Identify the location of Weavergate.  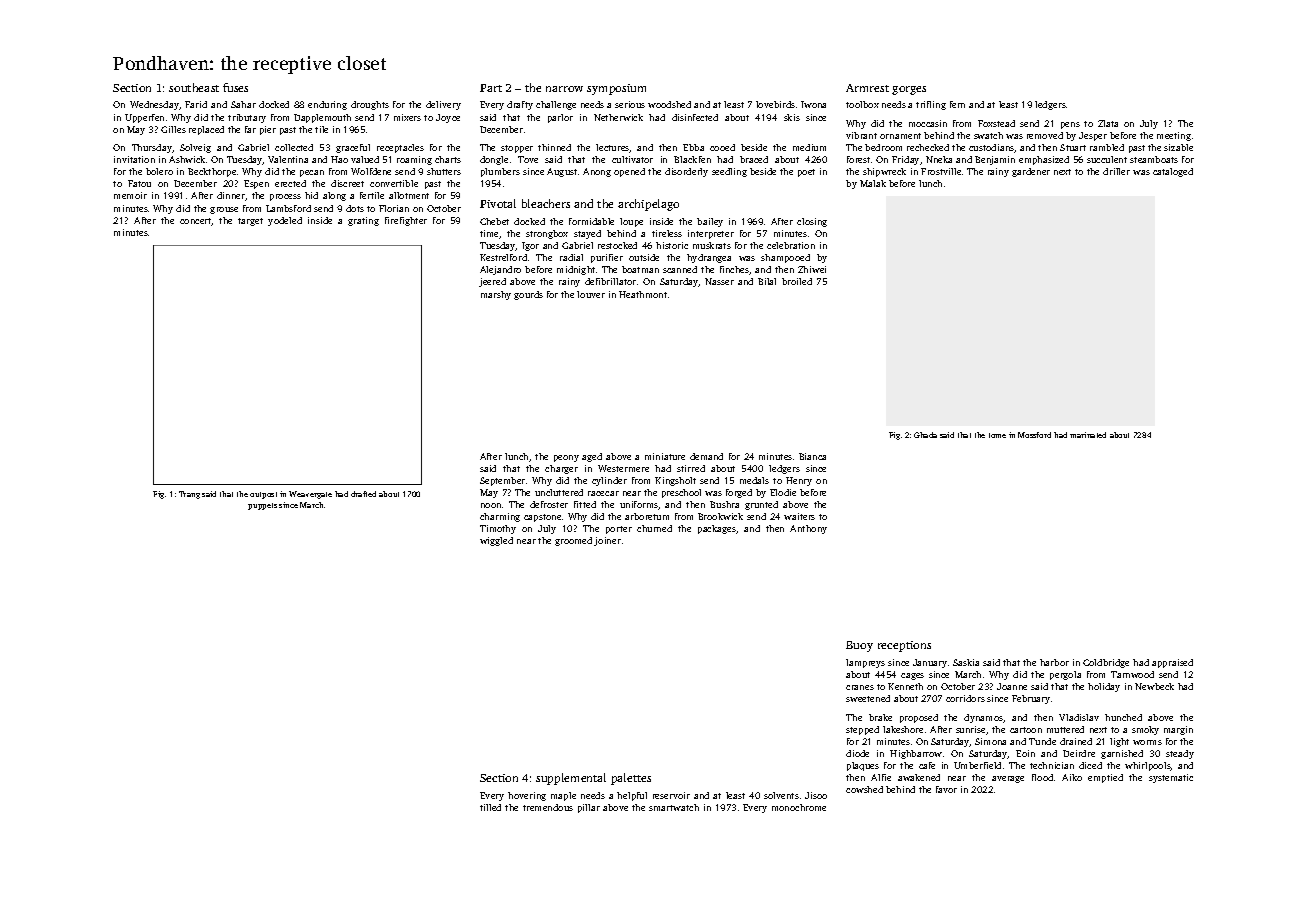
(310, 495).
